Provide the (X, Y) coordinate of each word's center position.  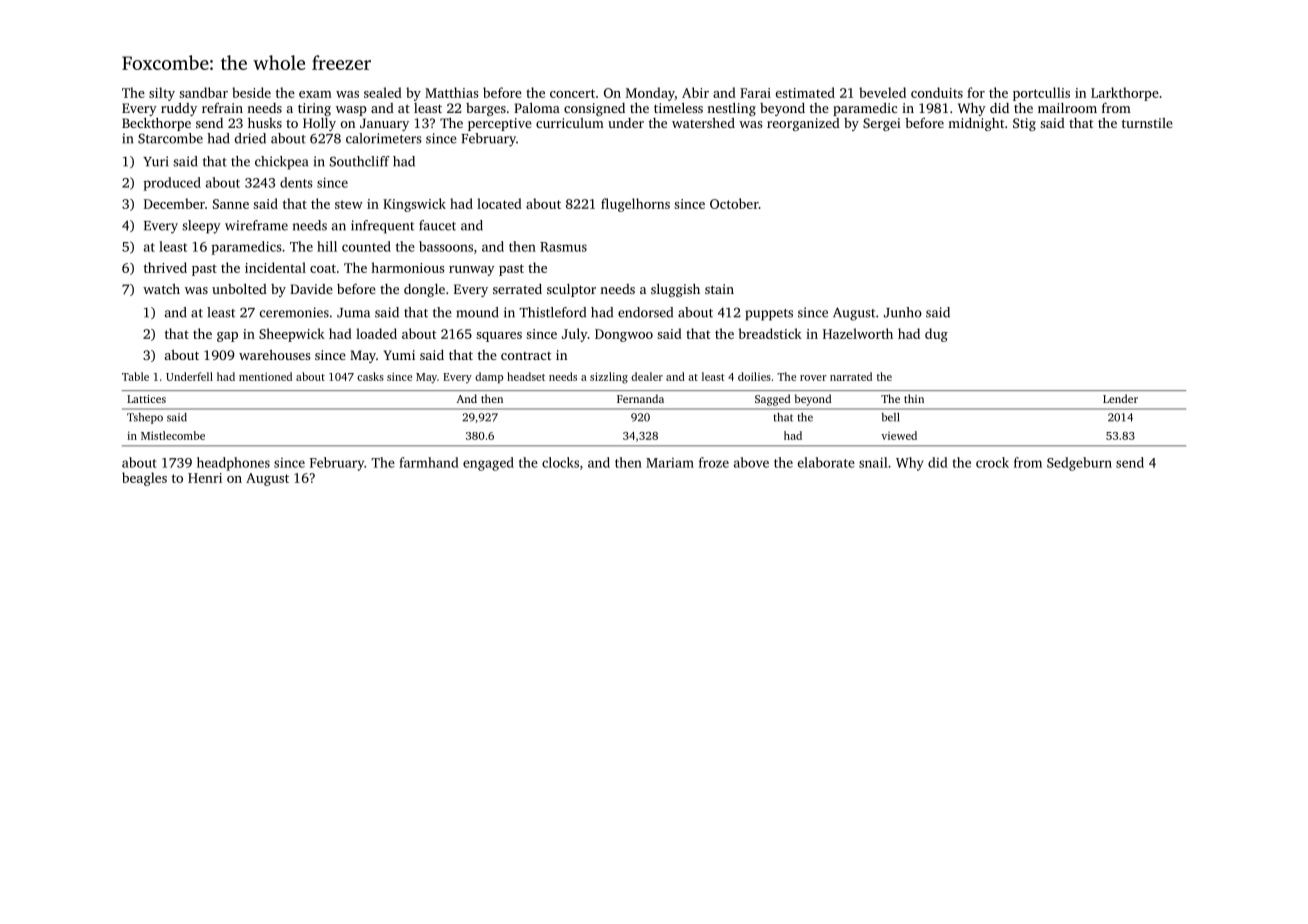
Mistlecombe (173, 435)
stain (719, 289)
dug (936, 335)
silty (162, 94)
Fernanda (640, 398)
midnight (976, 124)
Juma (353, 313)
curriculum (570, 123)
